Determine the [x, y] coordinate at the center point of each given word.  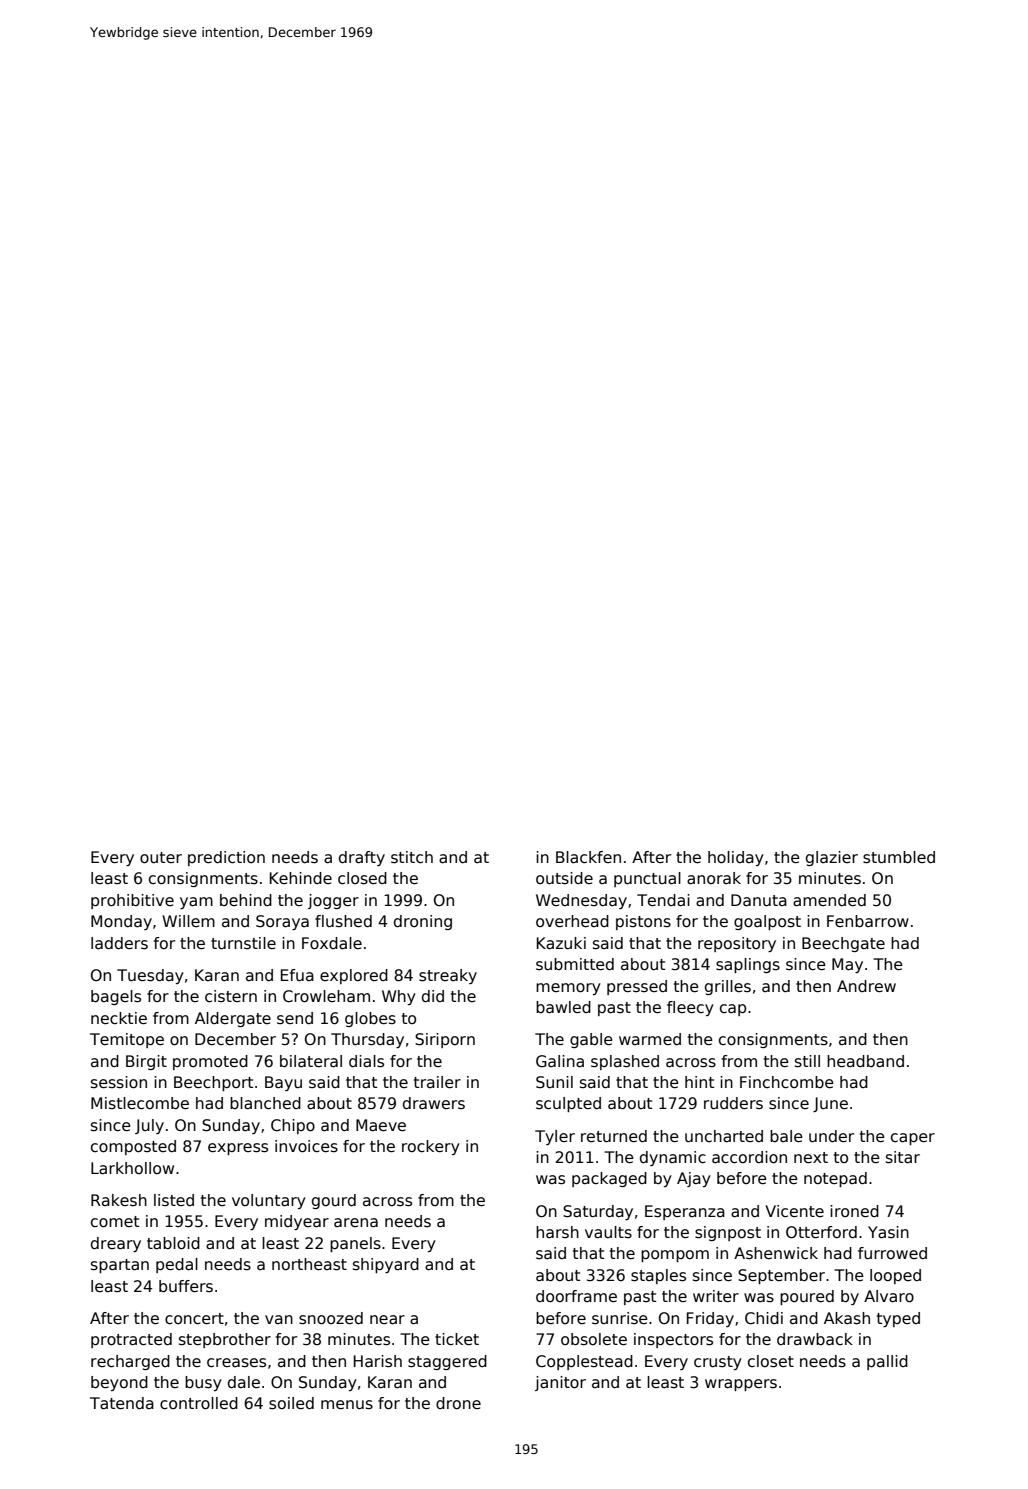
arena [356, 1222]
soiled [291, 1403]
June [830, 1104]
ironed [854, 1211]
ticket [457, 1339]
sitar [903, 1157]
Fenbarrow [868, 921]
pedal [177, 1265]
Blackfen [588, 857]
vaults [608, 1232]
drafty [362, 858]
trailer [437, 1082]
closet [771, 1361]
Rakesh [119, 1200]
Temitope [127, 1040]
